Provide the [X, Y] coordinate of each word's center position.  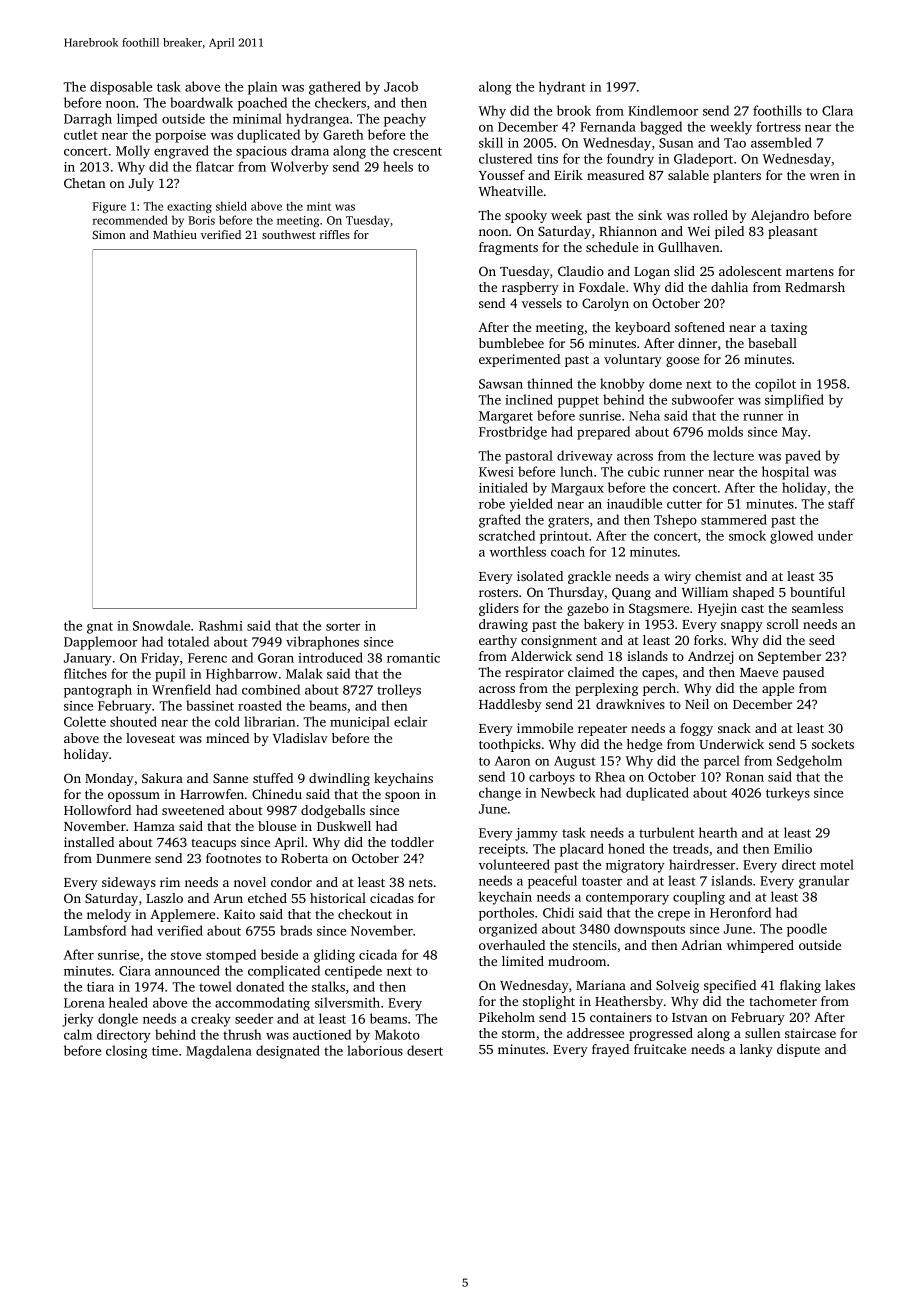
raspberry [530, 288]
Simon [109, 234]
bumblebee [511, 343]
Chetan [84, 183]
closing [127, 1052]
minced [227, 738]
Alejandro [780, 216]
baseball [772, 343]
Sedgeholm [809, 762]
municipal [360, 723]
